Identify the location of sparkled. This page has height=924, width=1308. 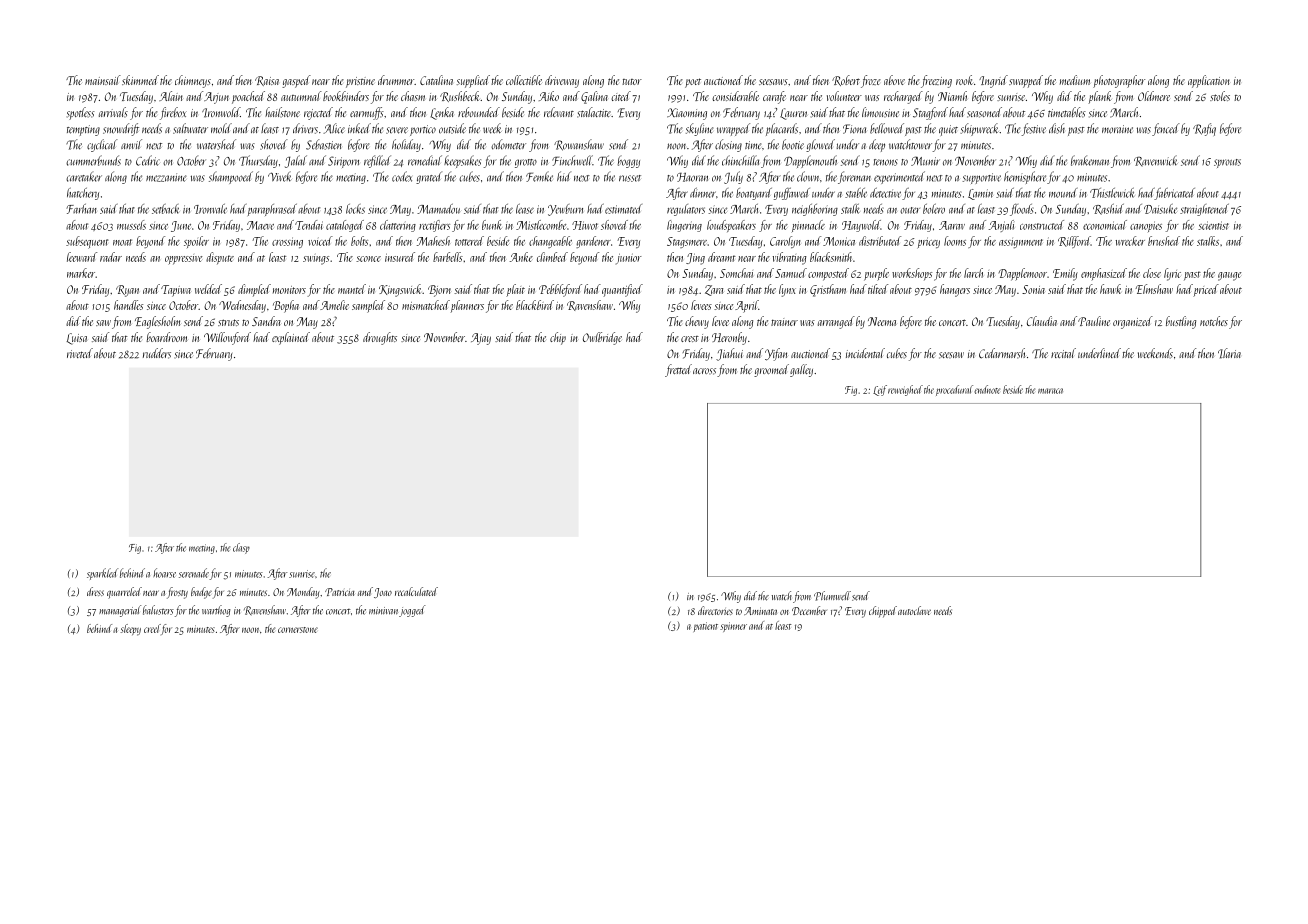
(102, 574).
